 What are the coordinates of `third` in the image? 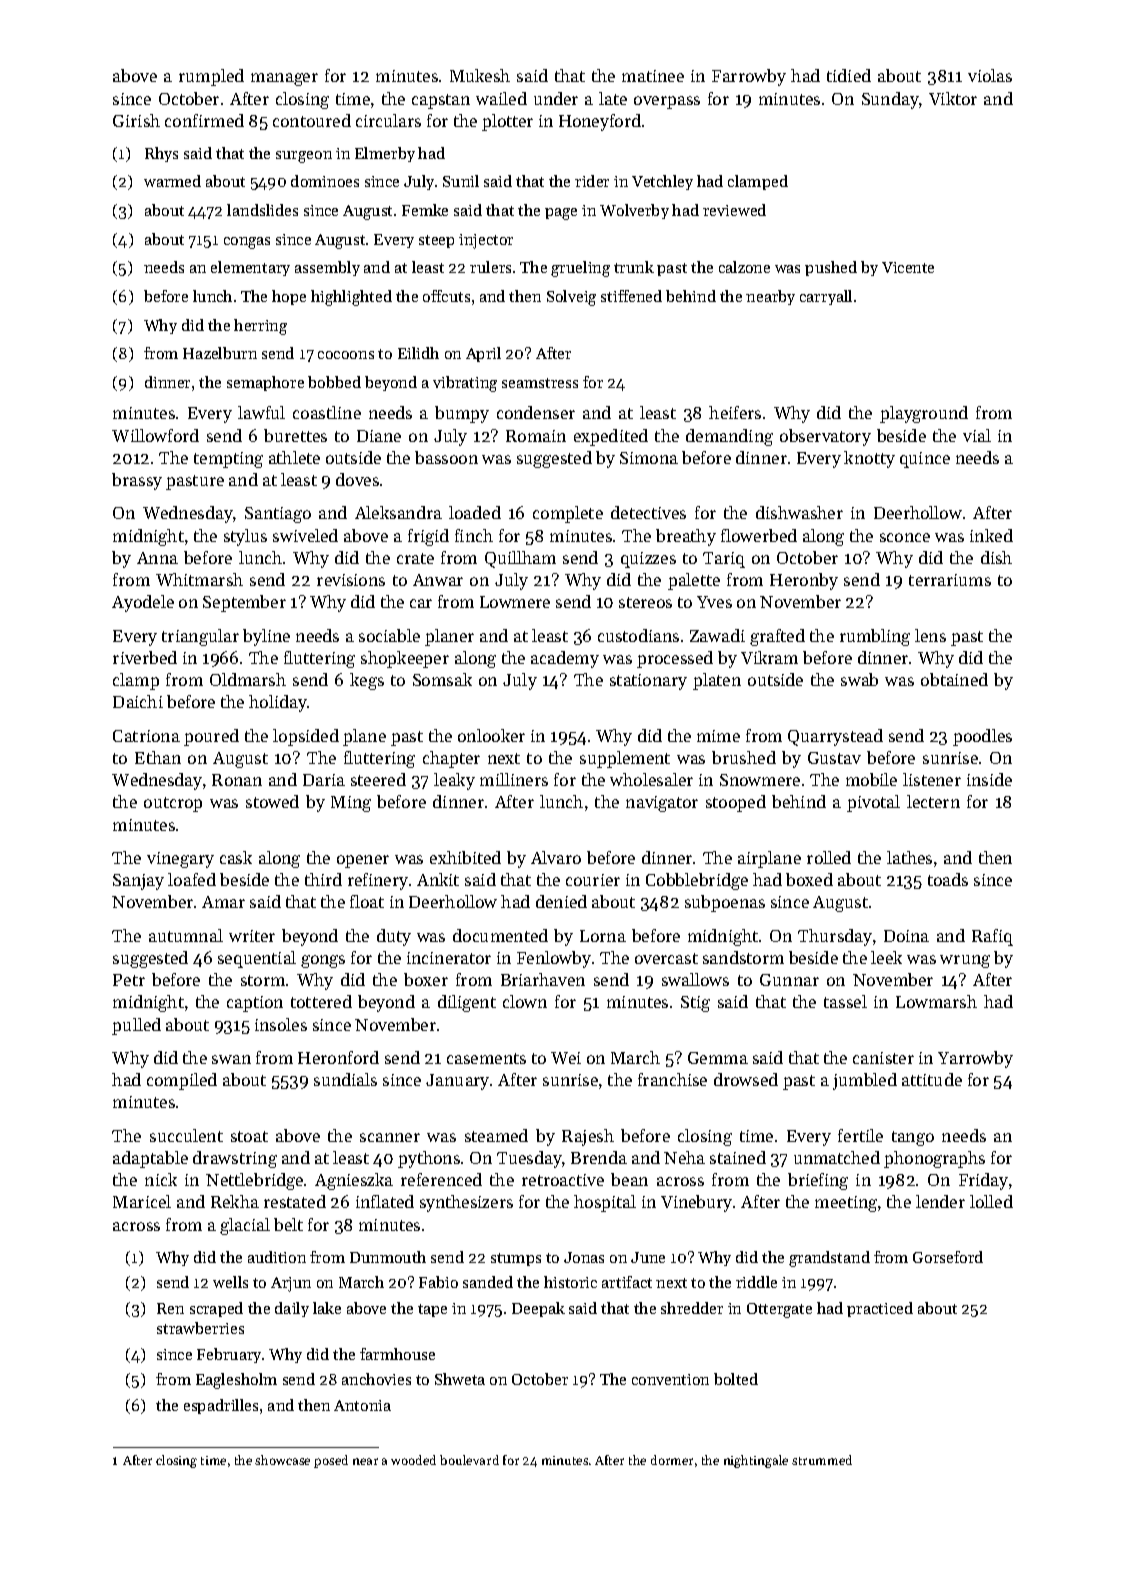 It's located at (323, 879).
